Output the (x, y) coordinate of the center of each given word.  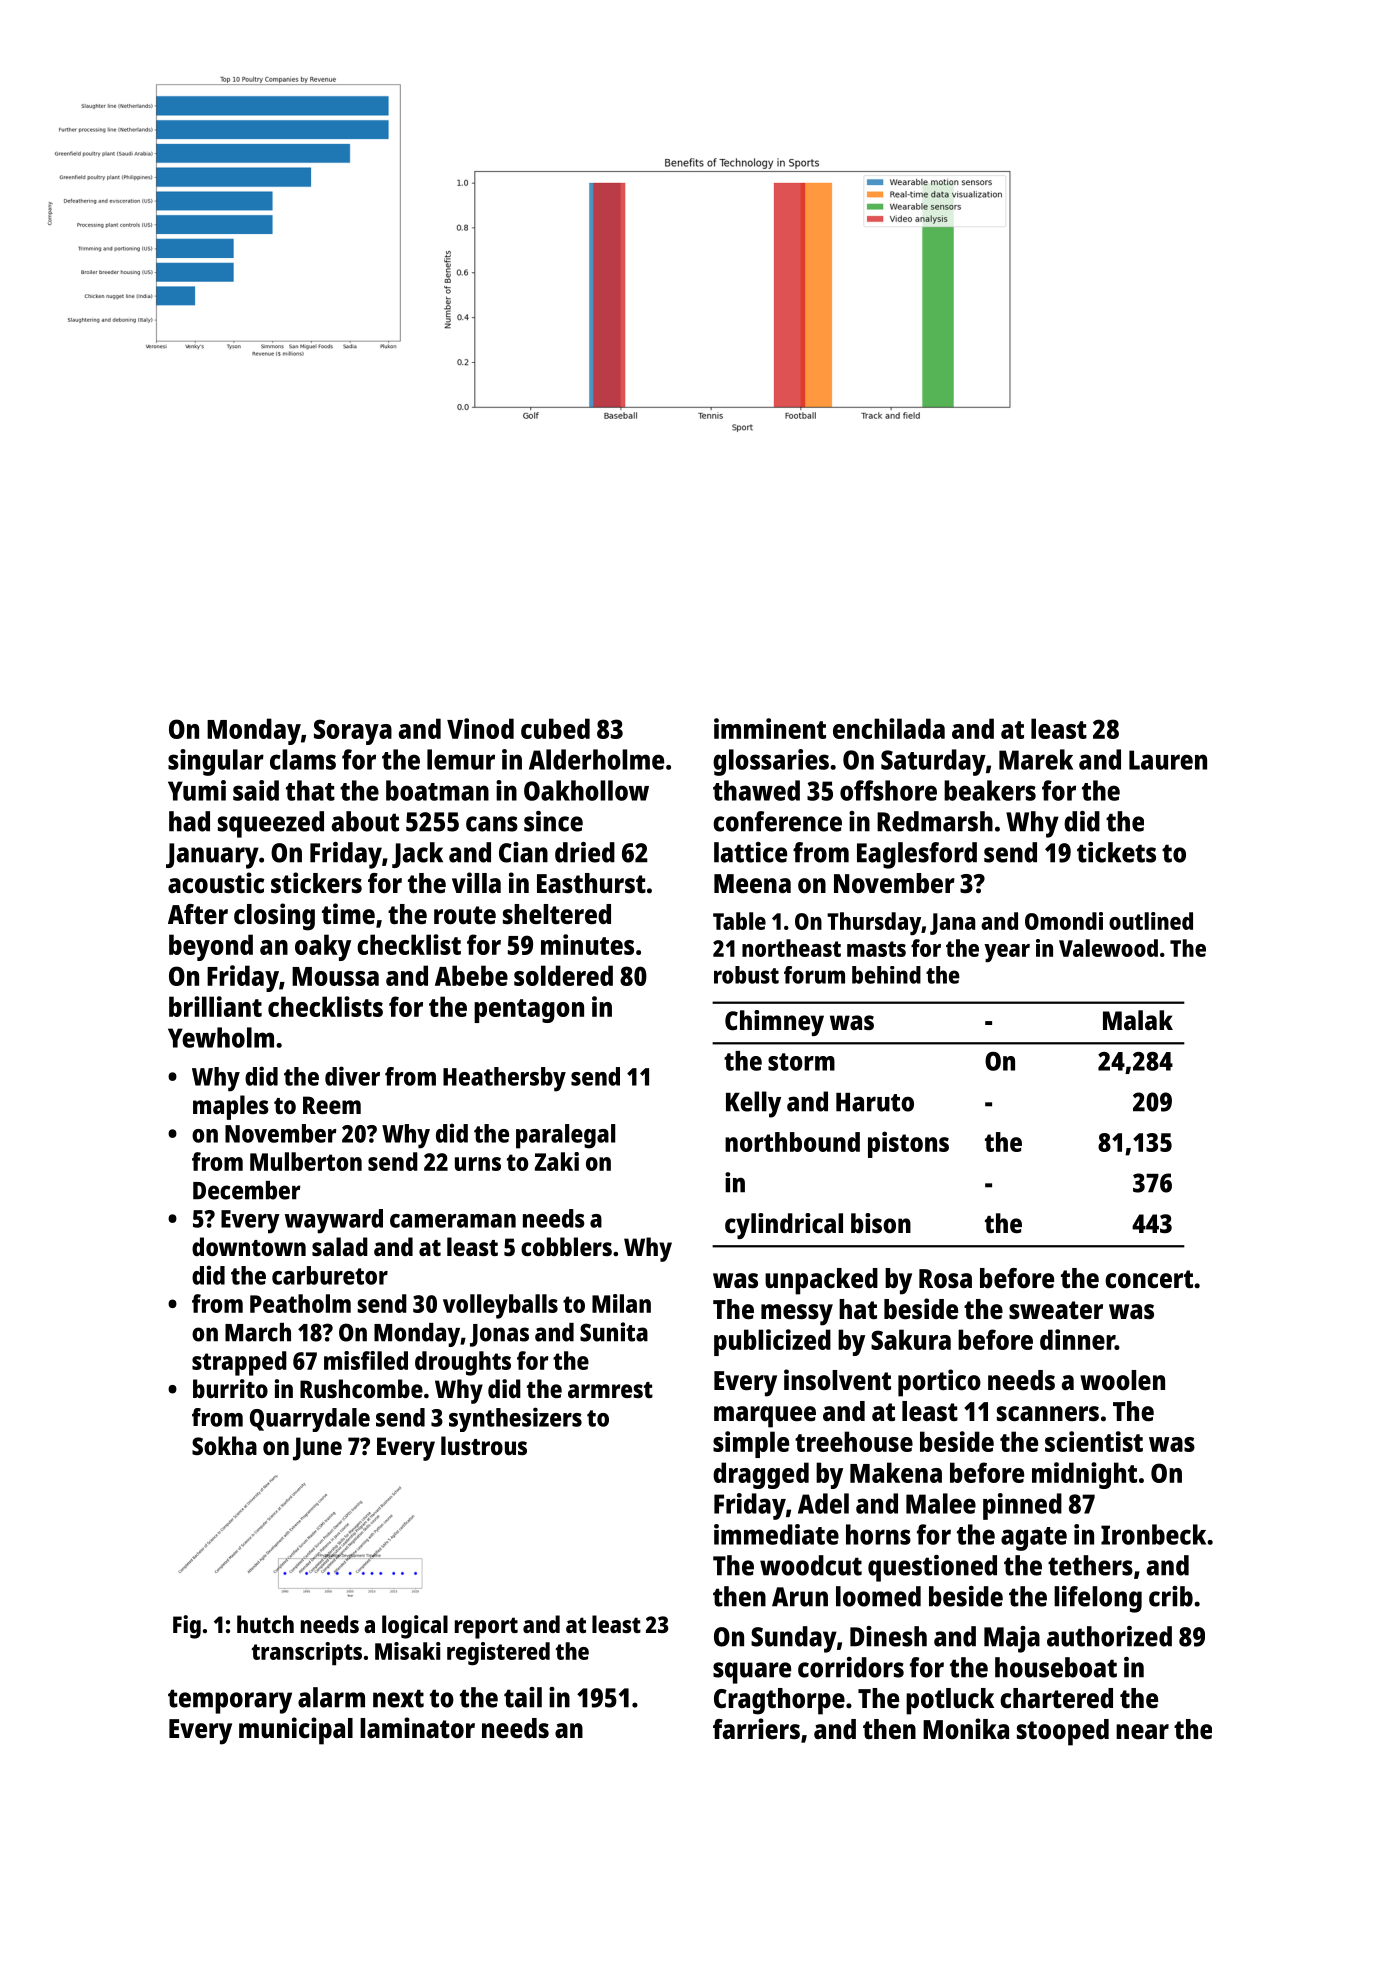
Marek (1036, 759)
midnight (1084, 1475)
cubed (555, 728)
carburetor (330, 1275)
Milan (621, 1303)
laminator (417, 1727)
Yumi (197, 790)
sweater (1056, 1310)
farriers (756, 1729)
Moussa (335, 976)
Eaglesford (917, 855)
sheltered (557, 914)
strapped (239, 1363)
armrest (610, 1390)
